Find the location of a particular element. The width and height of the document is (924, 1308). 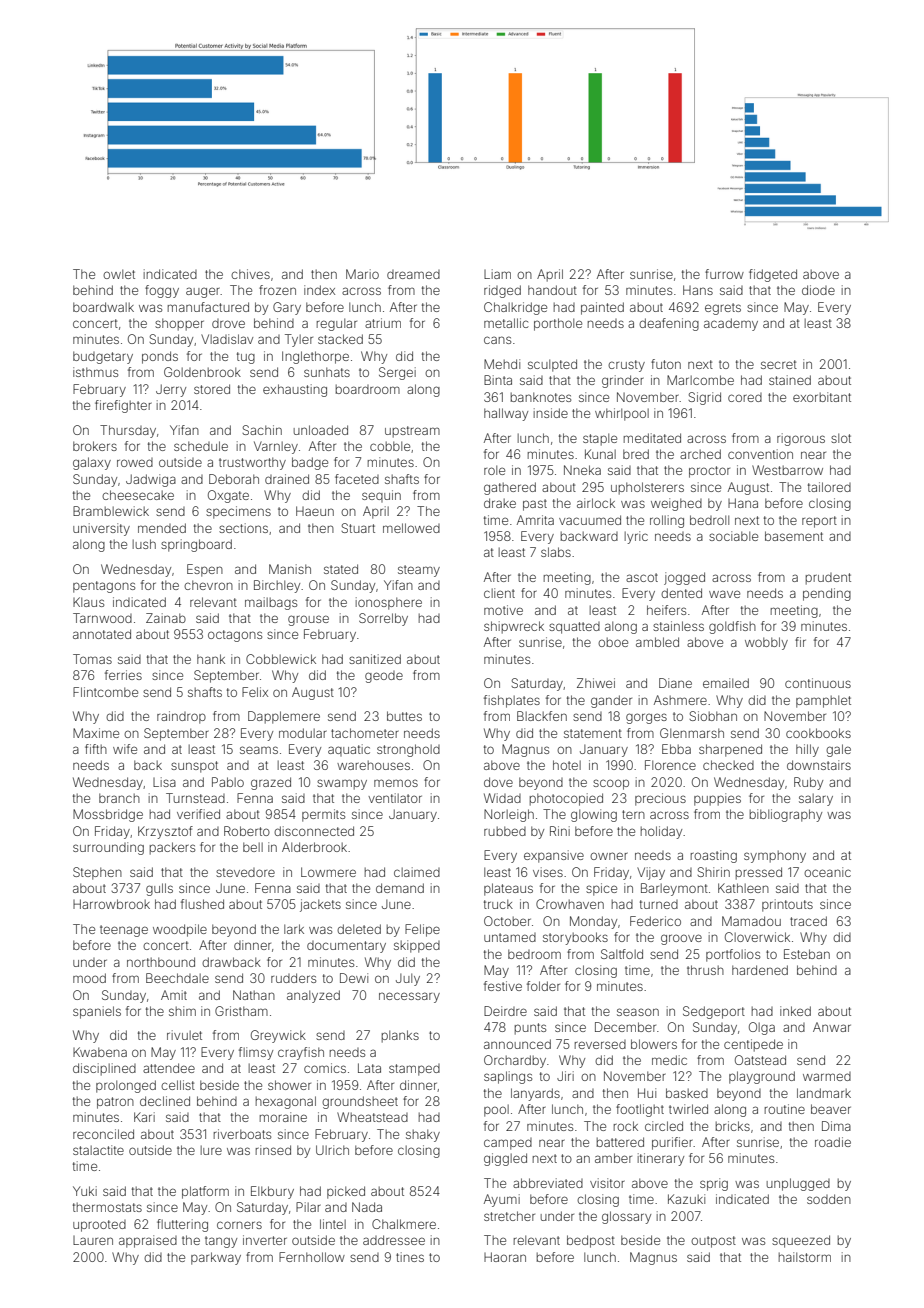

sociable is located at coordinates (733, 536).
